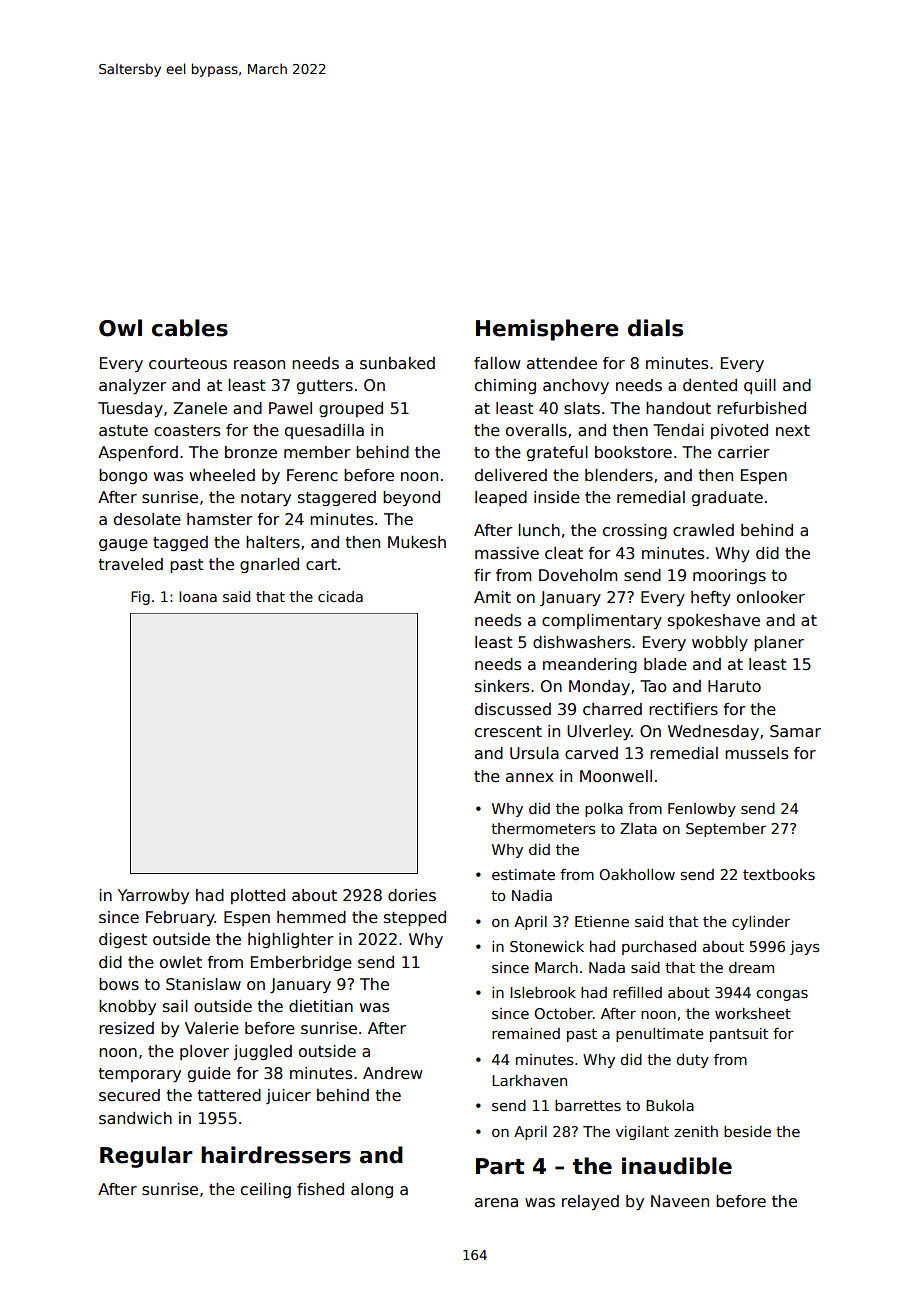  I want to click on reason, so click(259, 365).
